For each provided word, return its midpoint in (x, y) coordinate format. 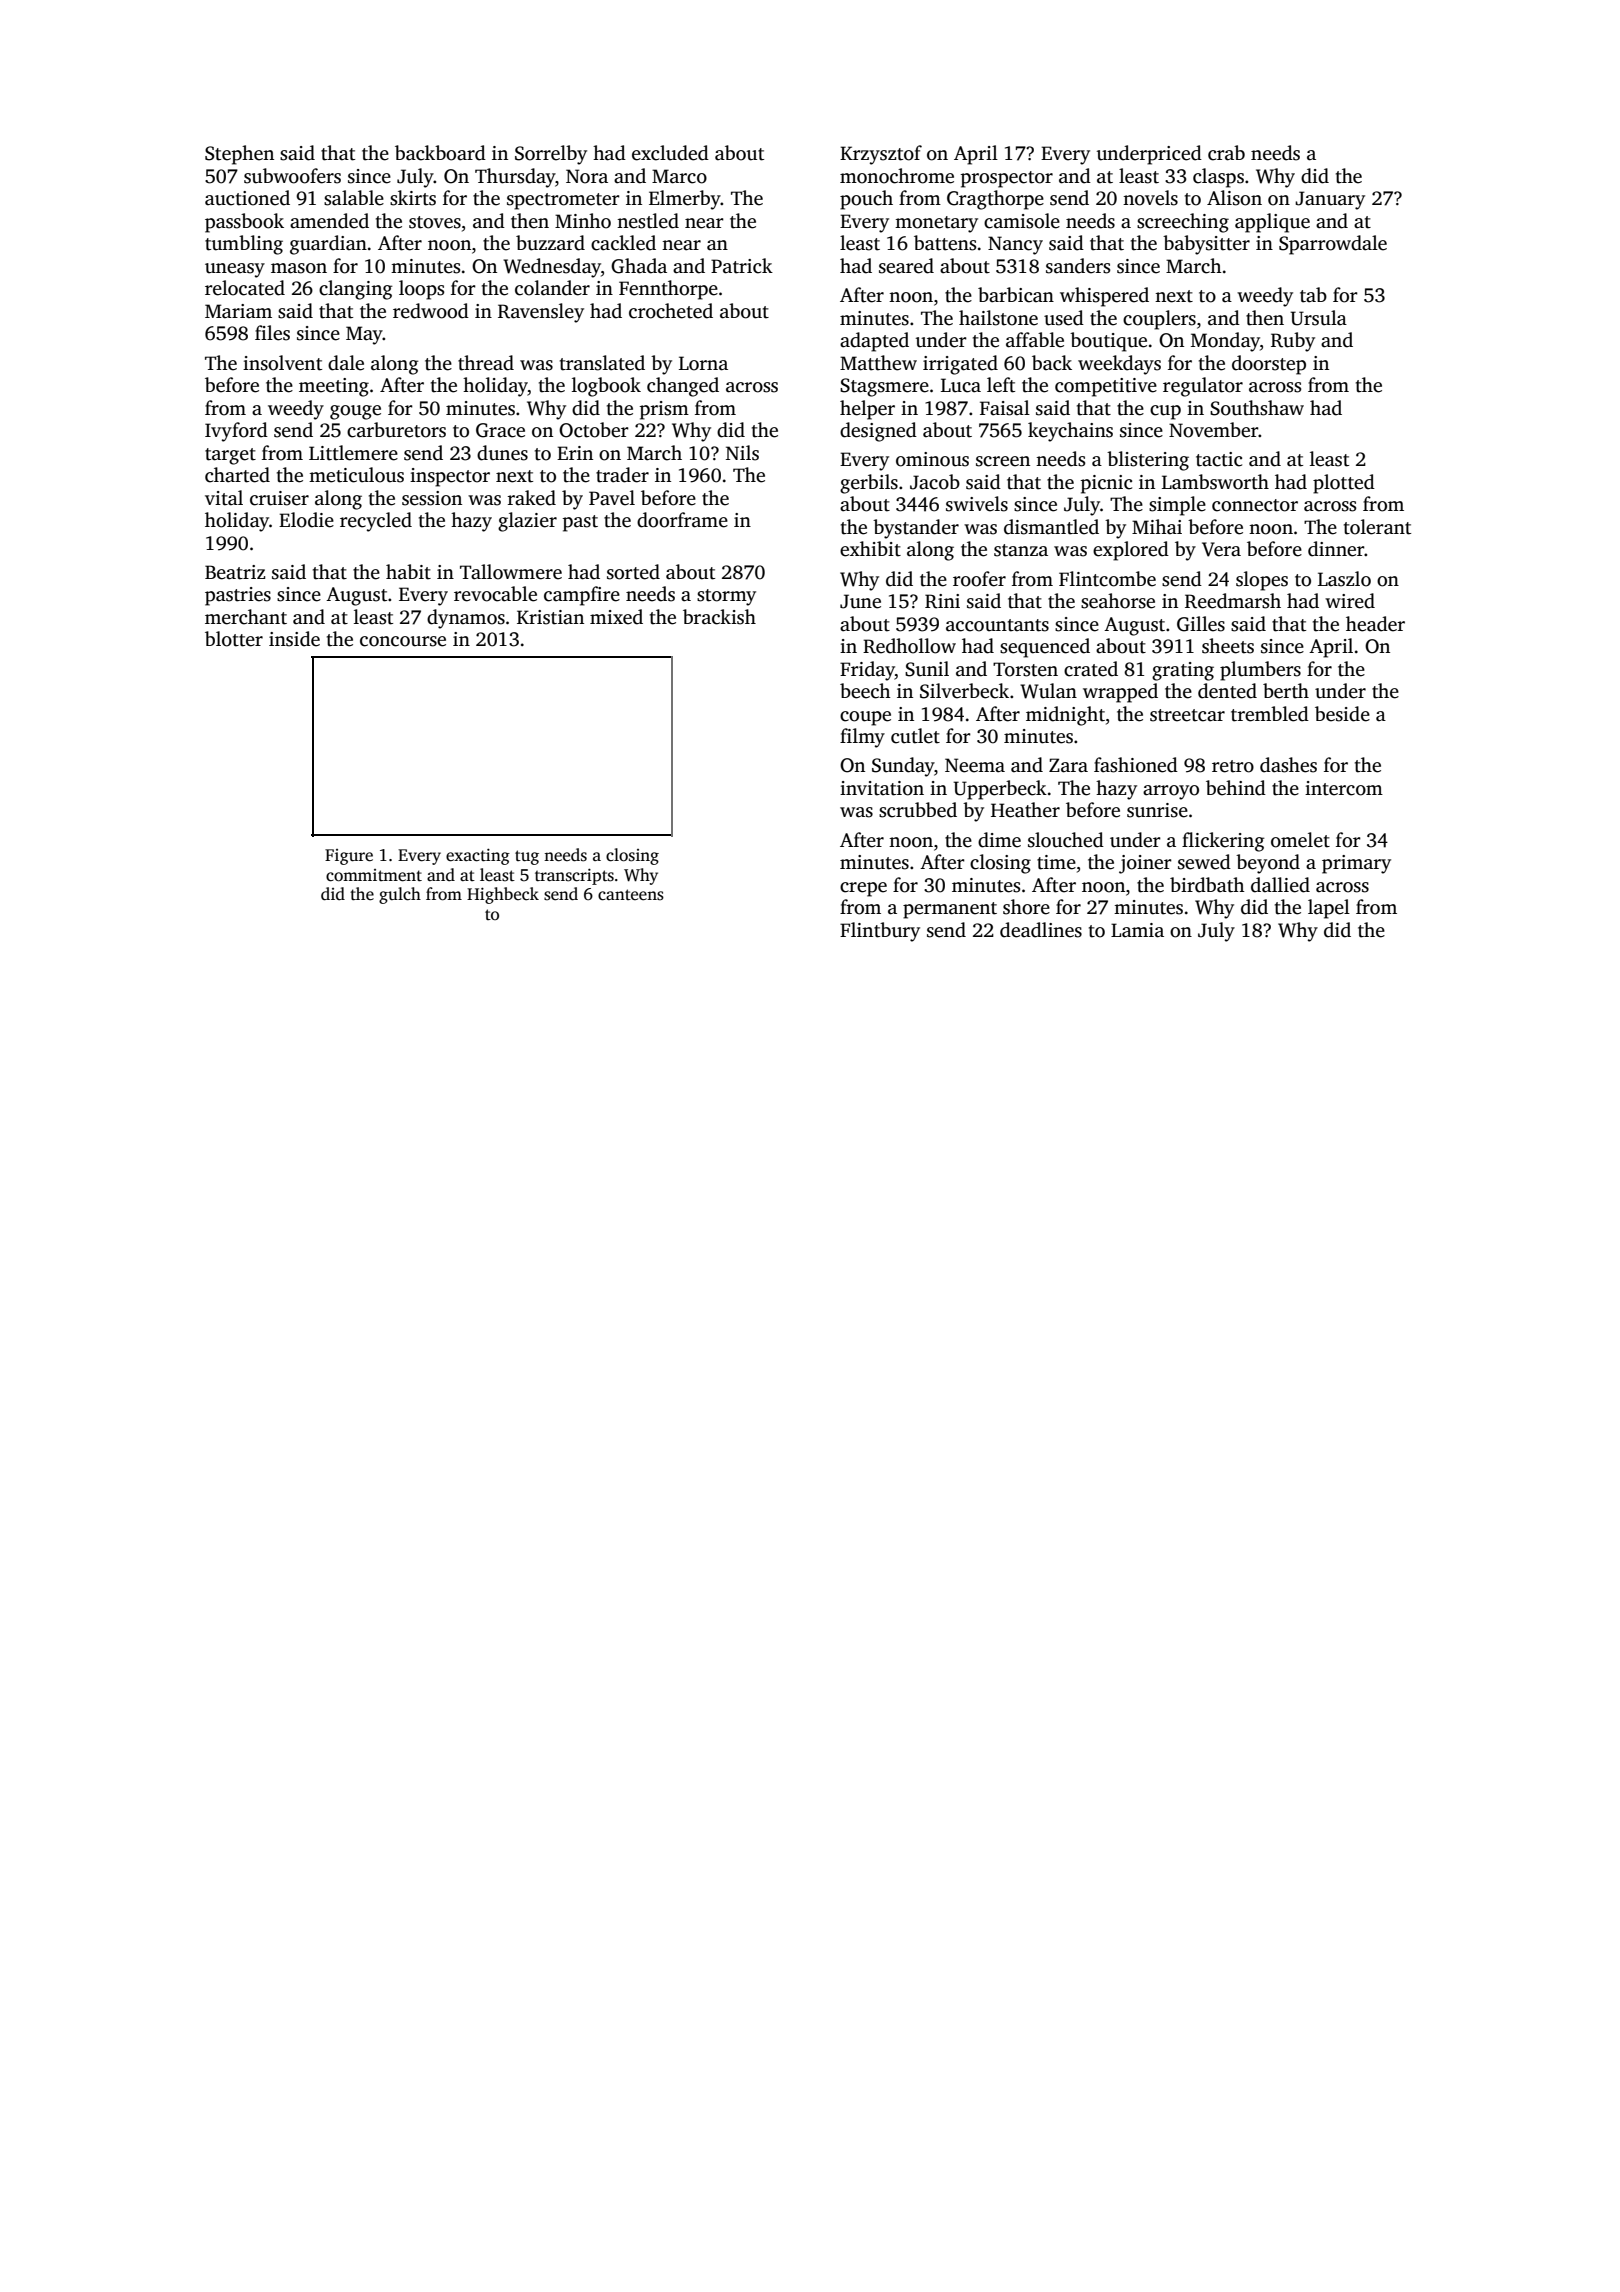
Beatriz (235, 572)
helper (867, 410)
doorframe (682, 520)
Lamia (1137, 930)
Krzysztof (881, 155)
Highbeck (503, 895)
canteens (631, 895)
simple (1177, 506)
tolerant (1377, 527)
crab (1226, 153)
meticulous (356, 475)
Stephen (239, 155)
